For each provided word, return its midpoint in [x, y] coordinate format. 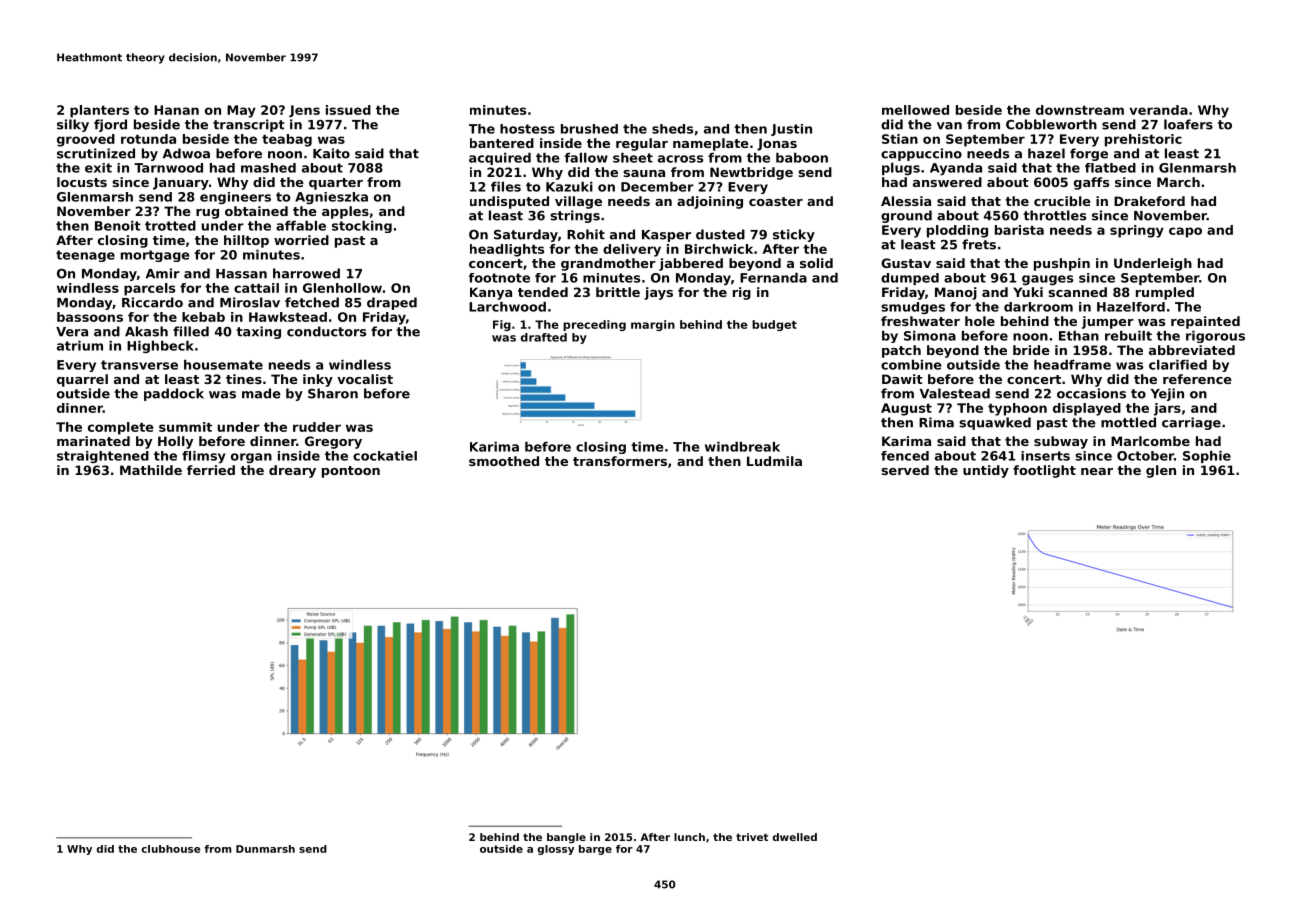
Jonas [777, 144]
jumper [1108, 322]
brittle [618, 292]
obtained [256, 211]
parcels [149, 289]
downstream [1080, 110]
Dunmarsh [265, 849]
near [1097, 471]
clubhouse [171, 849]
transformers [620, 461]
